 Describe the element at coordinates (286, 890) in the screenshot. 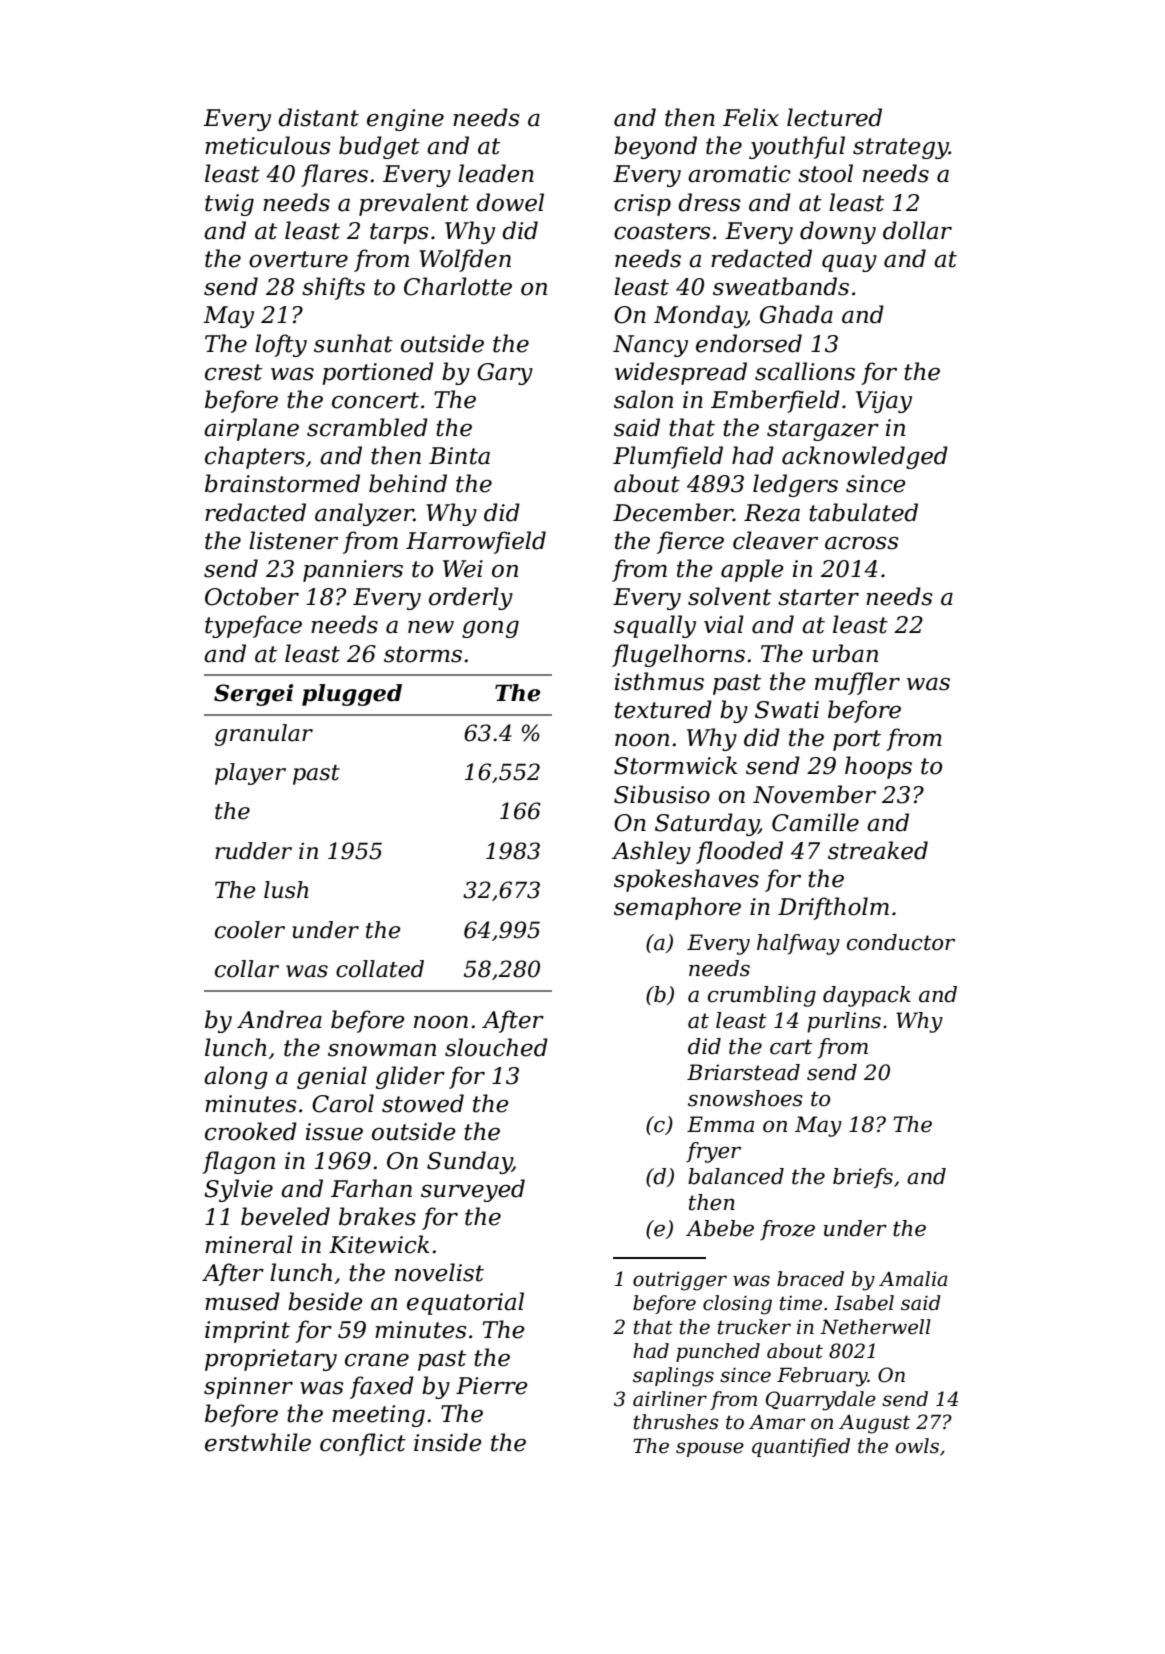

I see `lush` at that location.
